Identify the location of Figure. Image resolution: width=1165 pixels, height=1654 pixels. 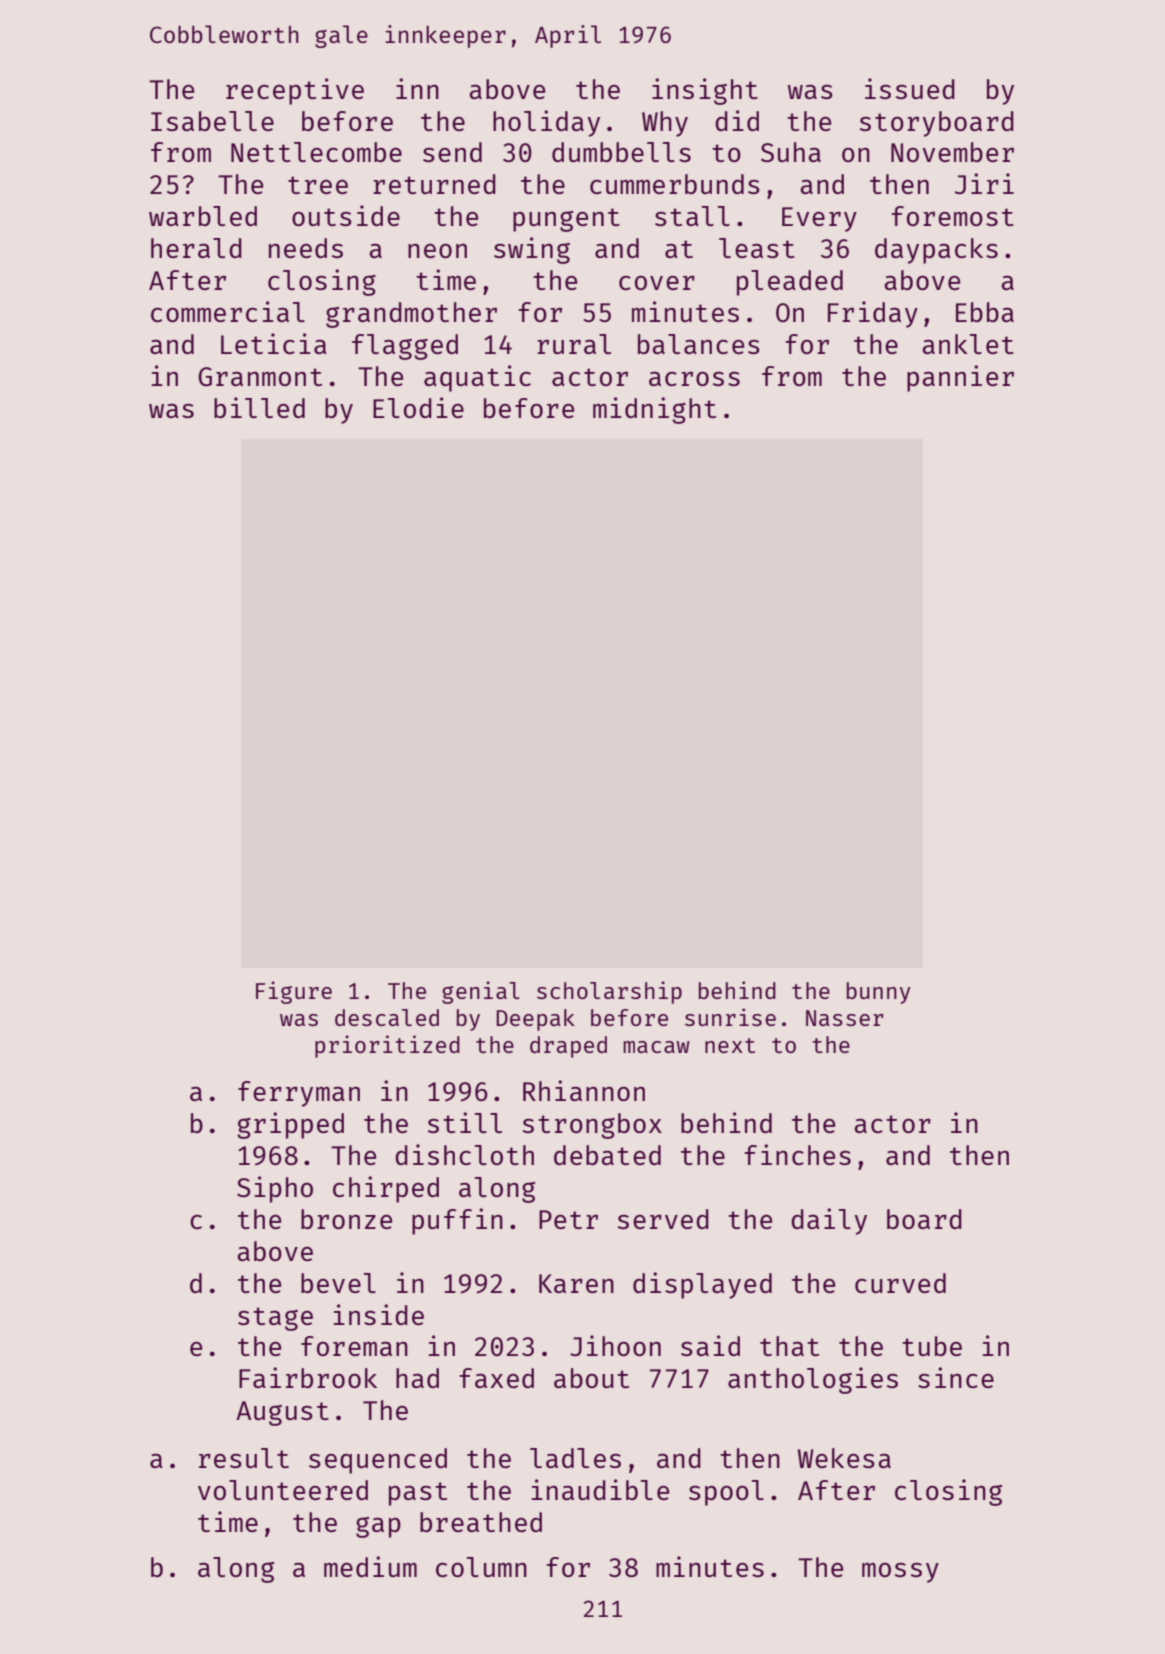
(294, 992).
